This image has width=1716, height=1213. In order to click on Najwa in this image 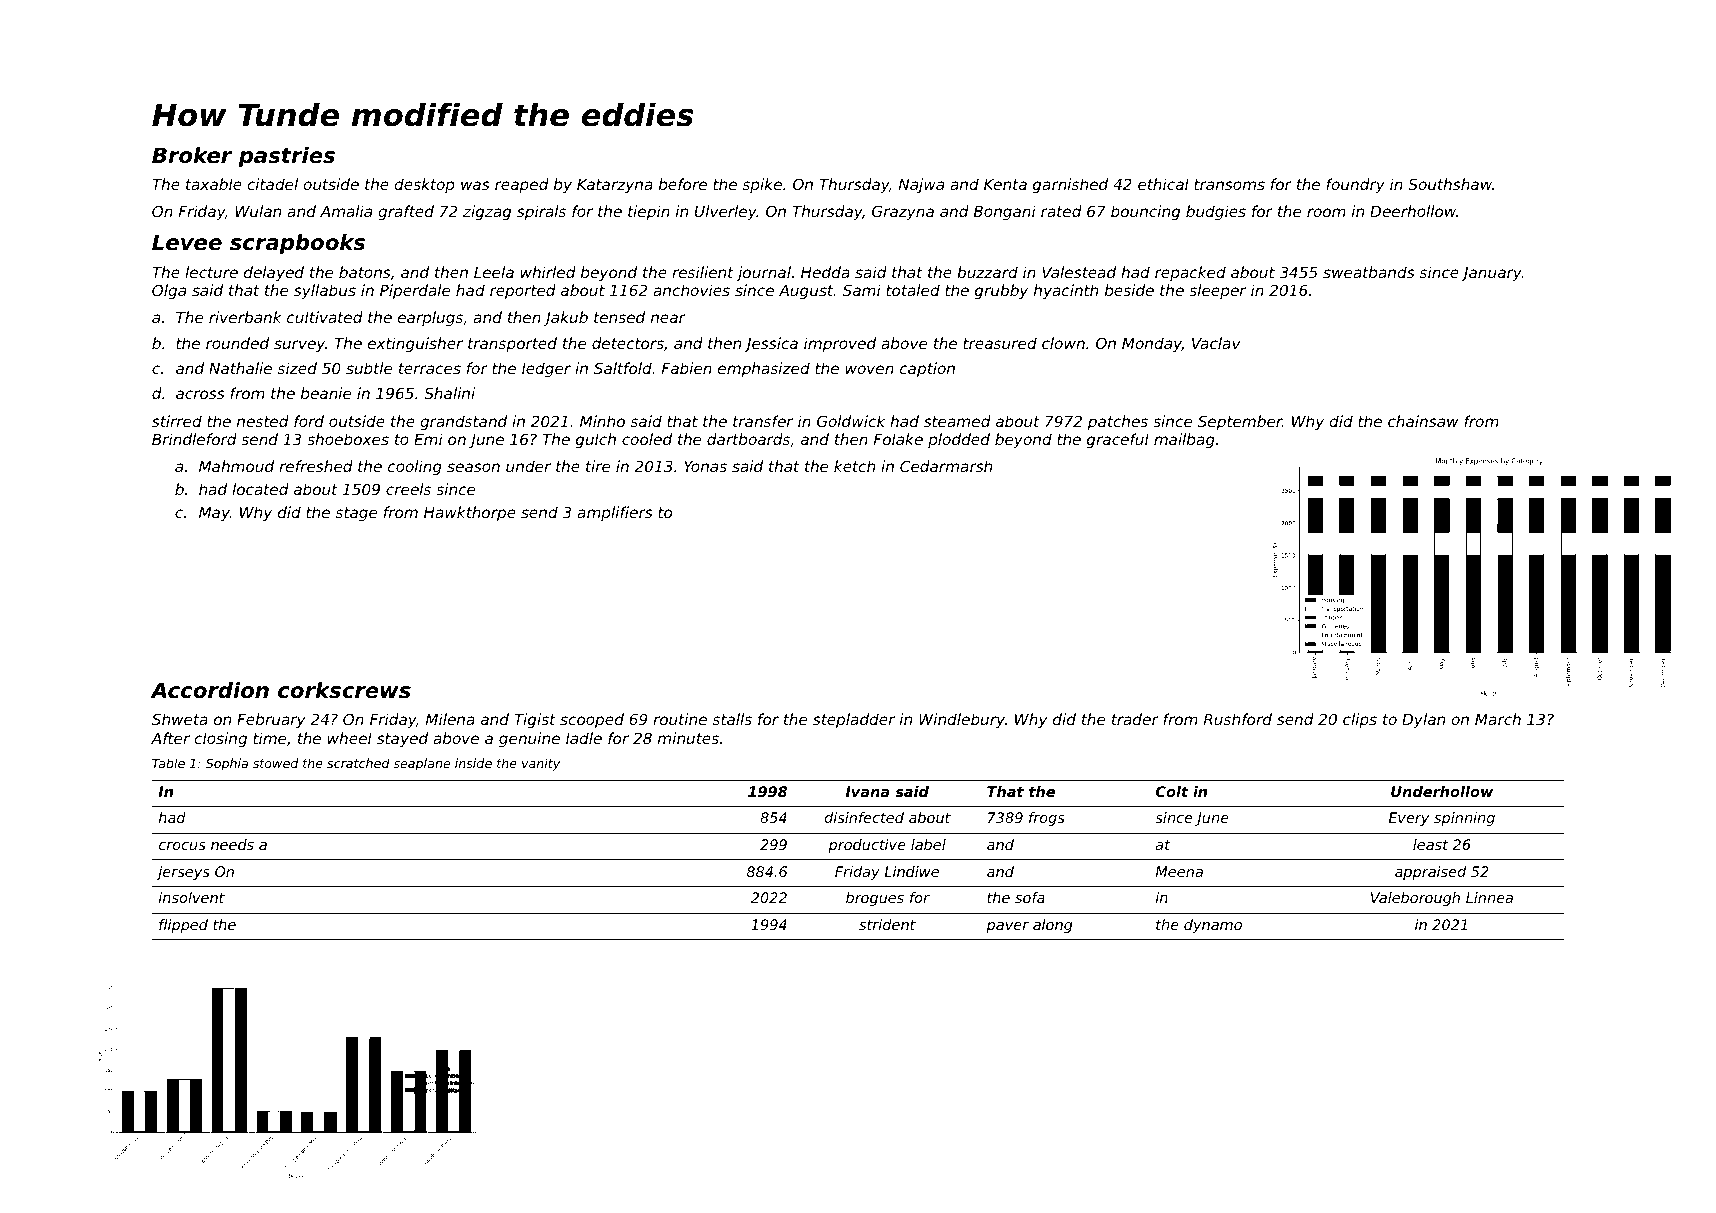, I will do `click(921, 185)`.
